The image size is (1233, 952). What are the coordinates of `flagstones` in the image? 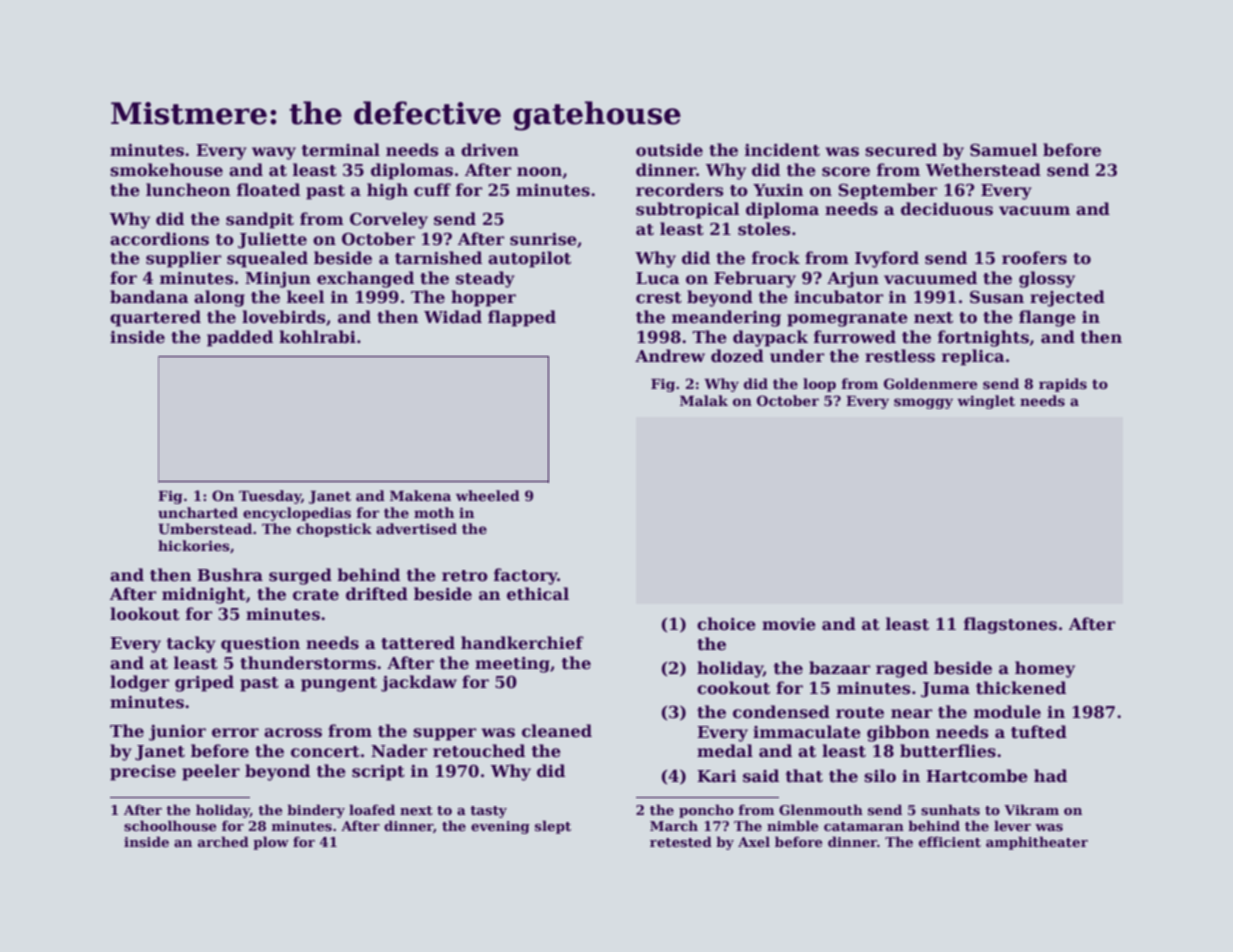 It's located at (1010, 625).
